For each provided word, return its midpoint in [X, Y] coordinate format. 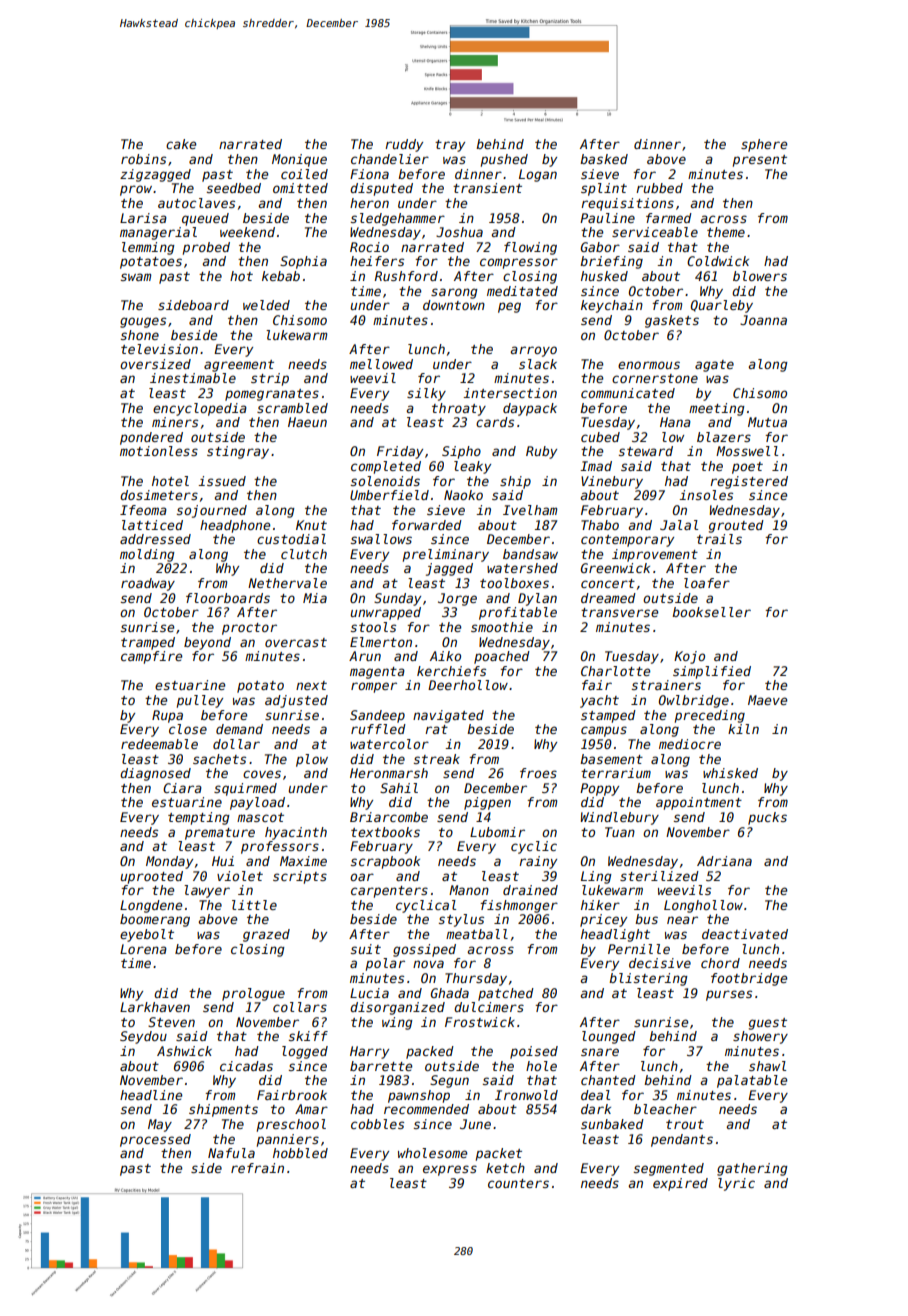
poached [502, 657]
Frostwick [480, 1022]
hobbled [300, 1153]
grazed [266, 935]
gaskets [672, 321]
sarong [454, 293]
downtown [454, 305]
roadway [148, 584]
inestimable [193, 378]
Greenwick [615, 568]
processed [155, 1140]
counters [518, 1183]
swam [136, 277]
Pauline [607, 218]
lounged [609, 1037]
